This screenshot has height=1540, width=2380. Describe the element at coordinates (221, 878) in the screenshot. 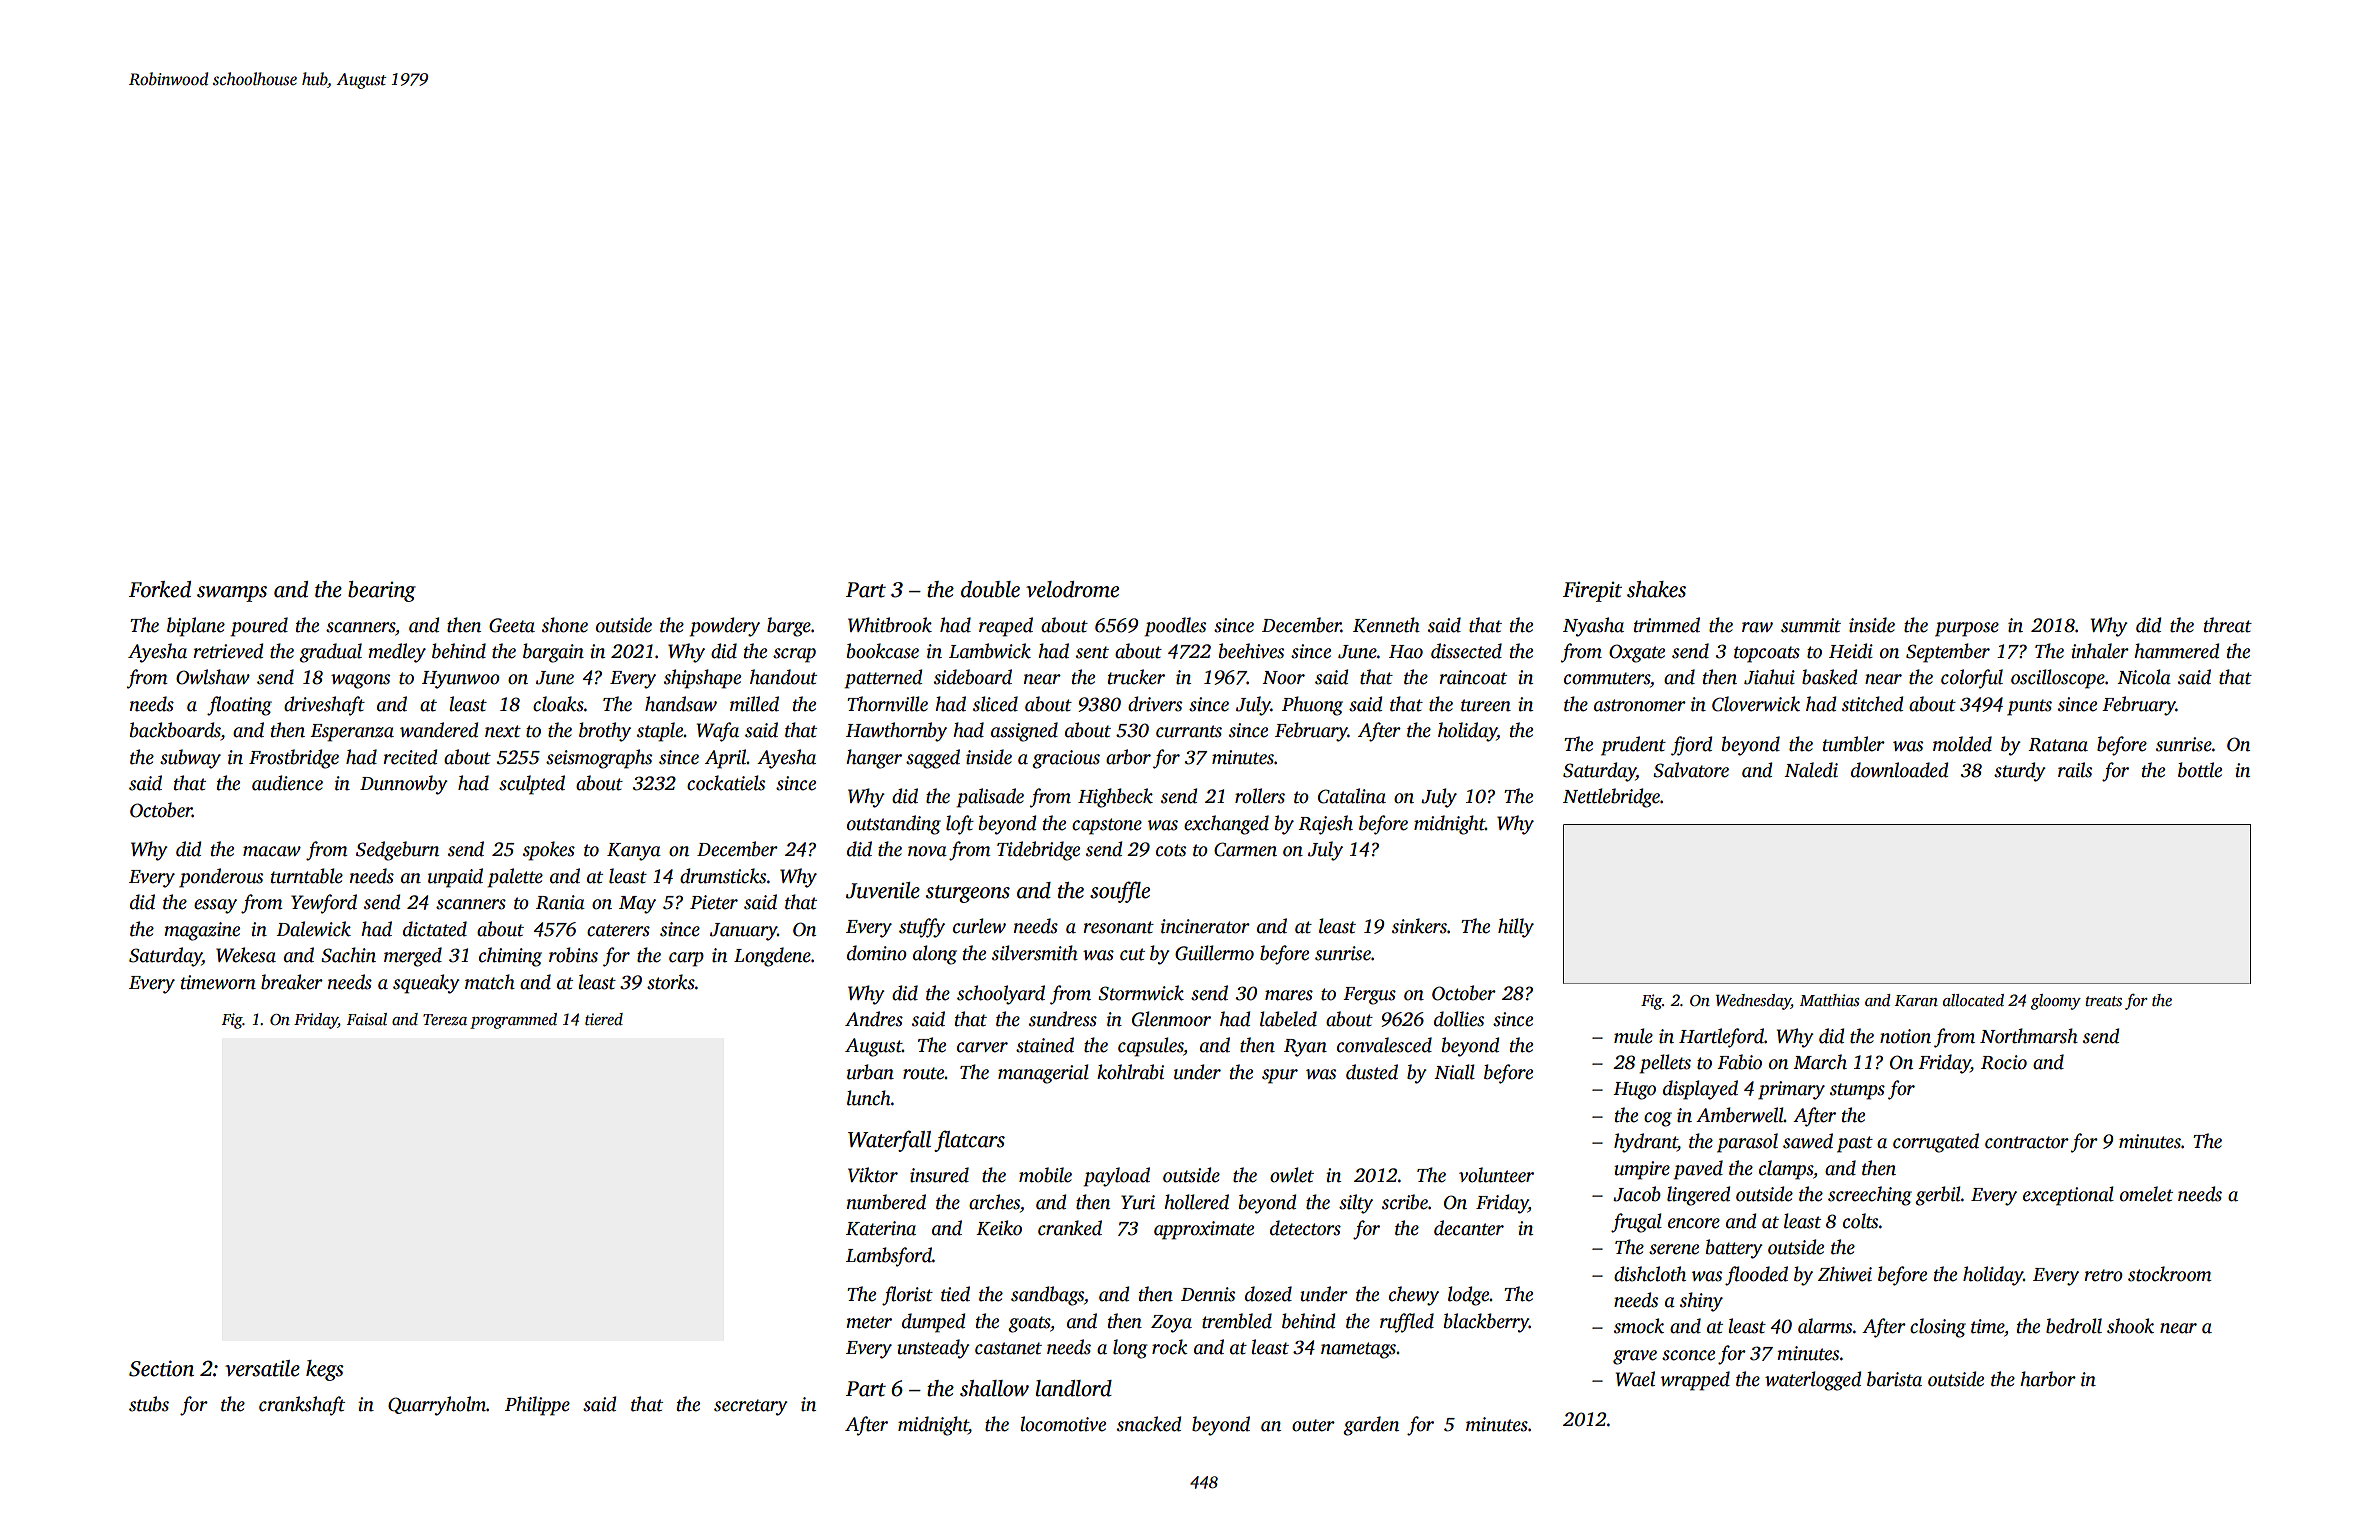

I see `ponderous` at that location.
